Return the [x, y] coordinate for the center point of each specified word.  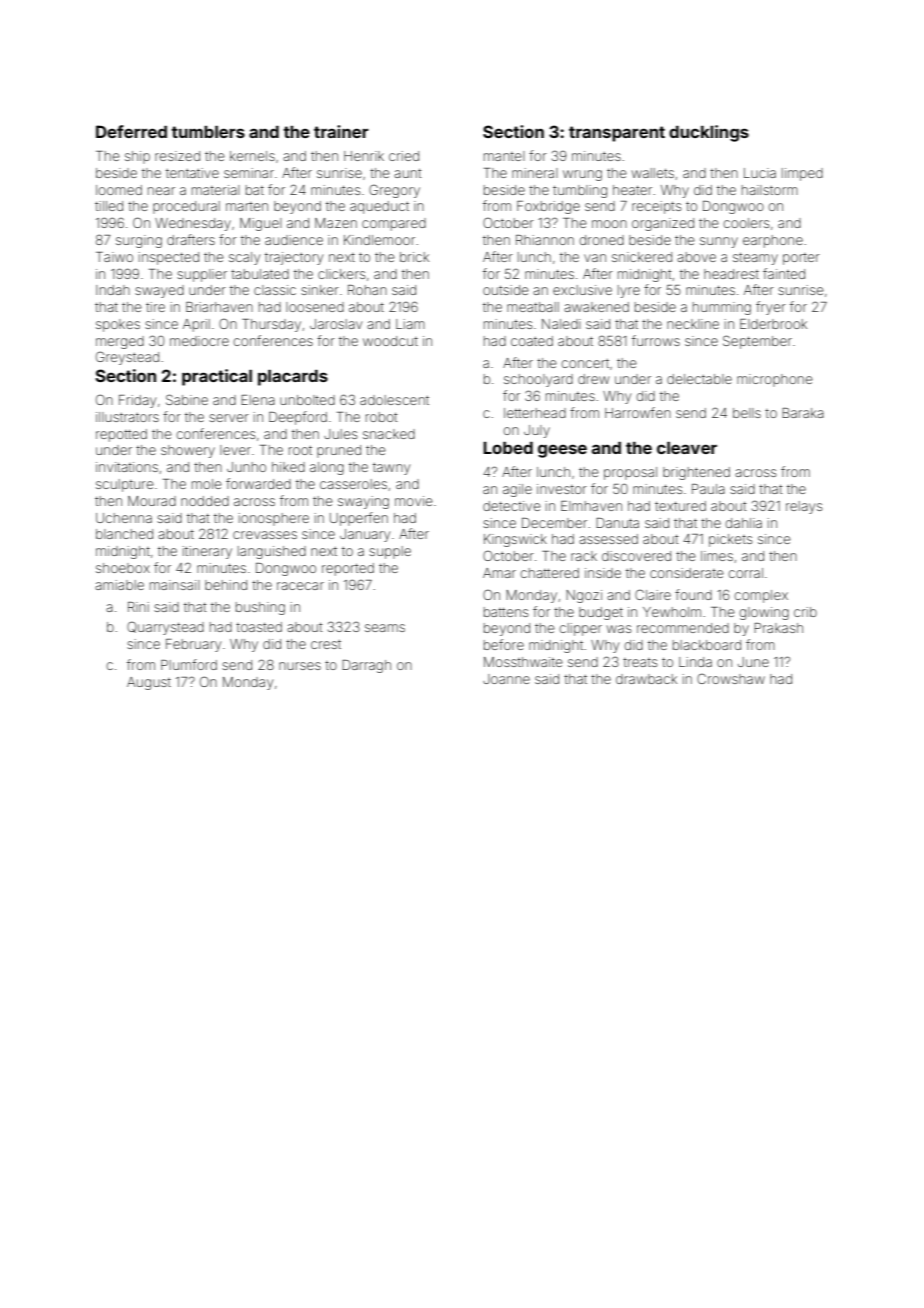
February [193, 645]
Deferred [131, 131]
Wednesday [193, 224]
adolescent [394, 400]
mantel [504, 156]
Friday [137, 401]
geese [562, 451]
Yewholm [672, 612]
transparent [617, 134]
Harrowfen [638, 412]
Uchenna [124, 518]
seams [385, 628]
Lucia [760, 173]
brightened [696, 473]
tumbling [580, 191]
